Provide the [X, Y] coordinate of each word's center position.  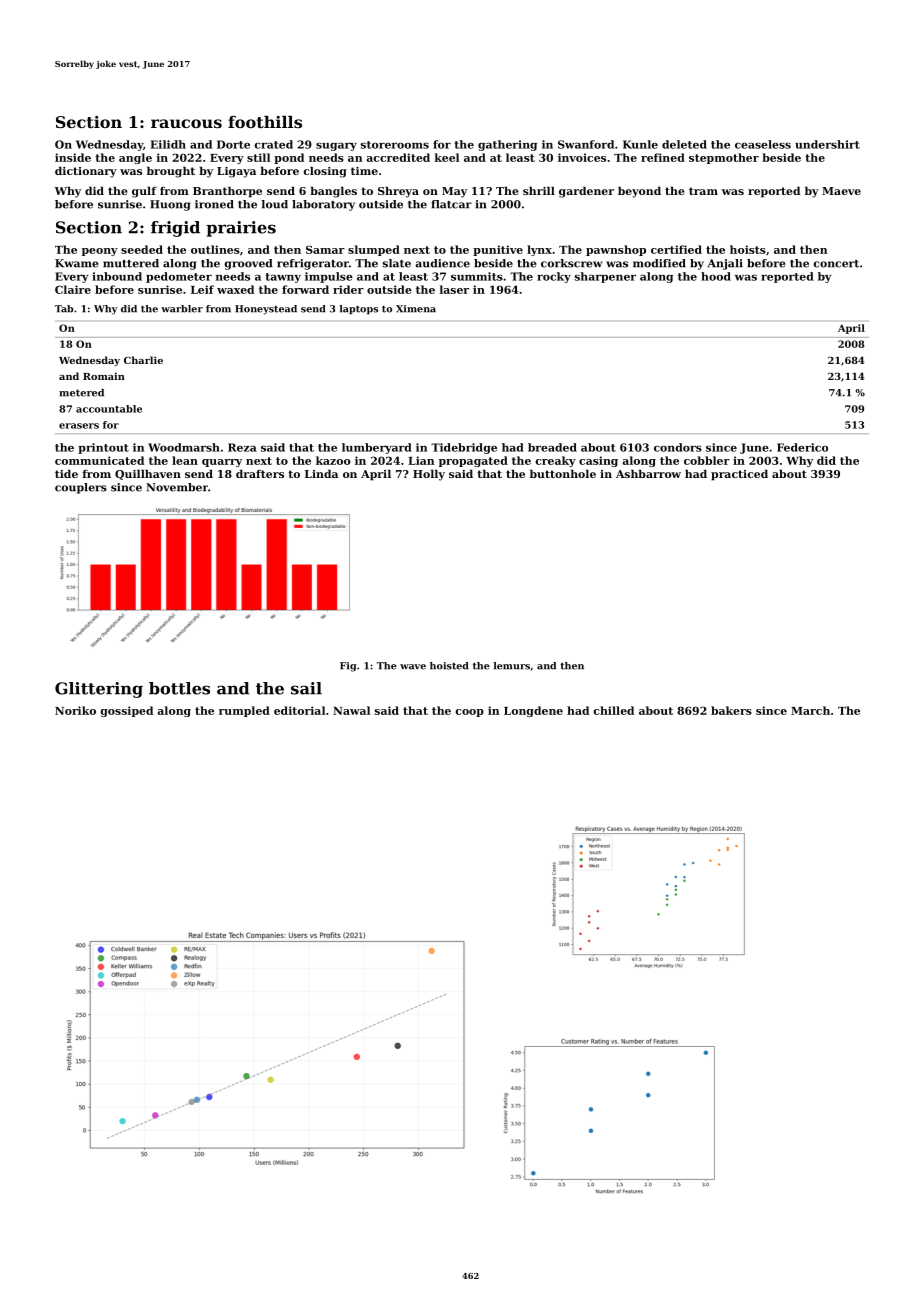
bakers [731, 710]
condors [678, 447]
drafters [260, 473]
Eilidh [168, 144]
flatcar [451, 204]
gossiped [127, 711]
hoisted [449, 666]
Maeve [841, 191]
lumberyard [377, 448]
